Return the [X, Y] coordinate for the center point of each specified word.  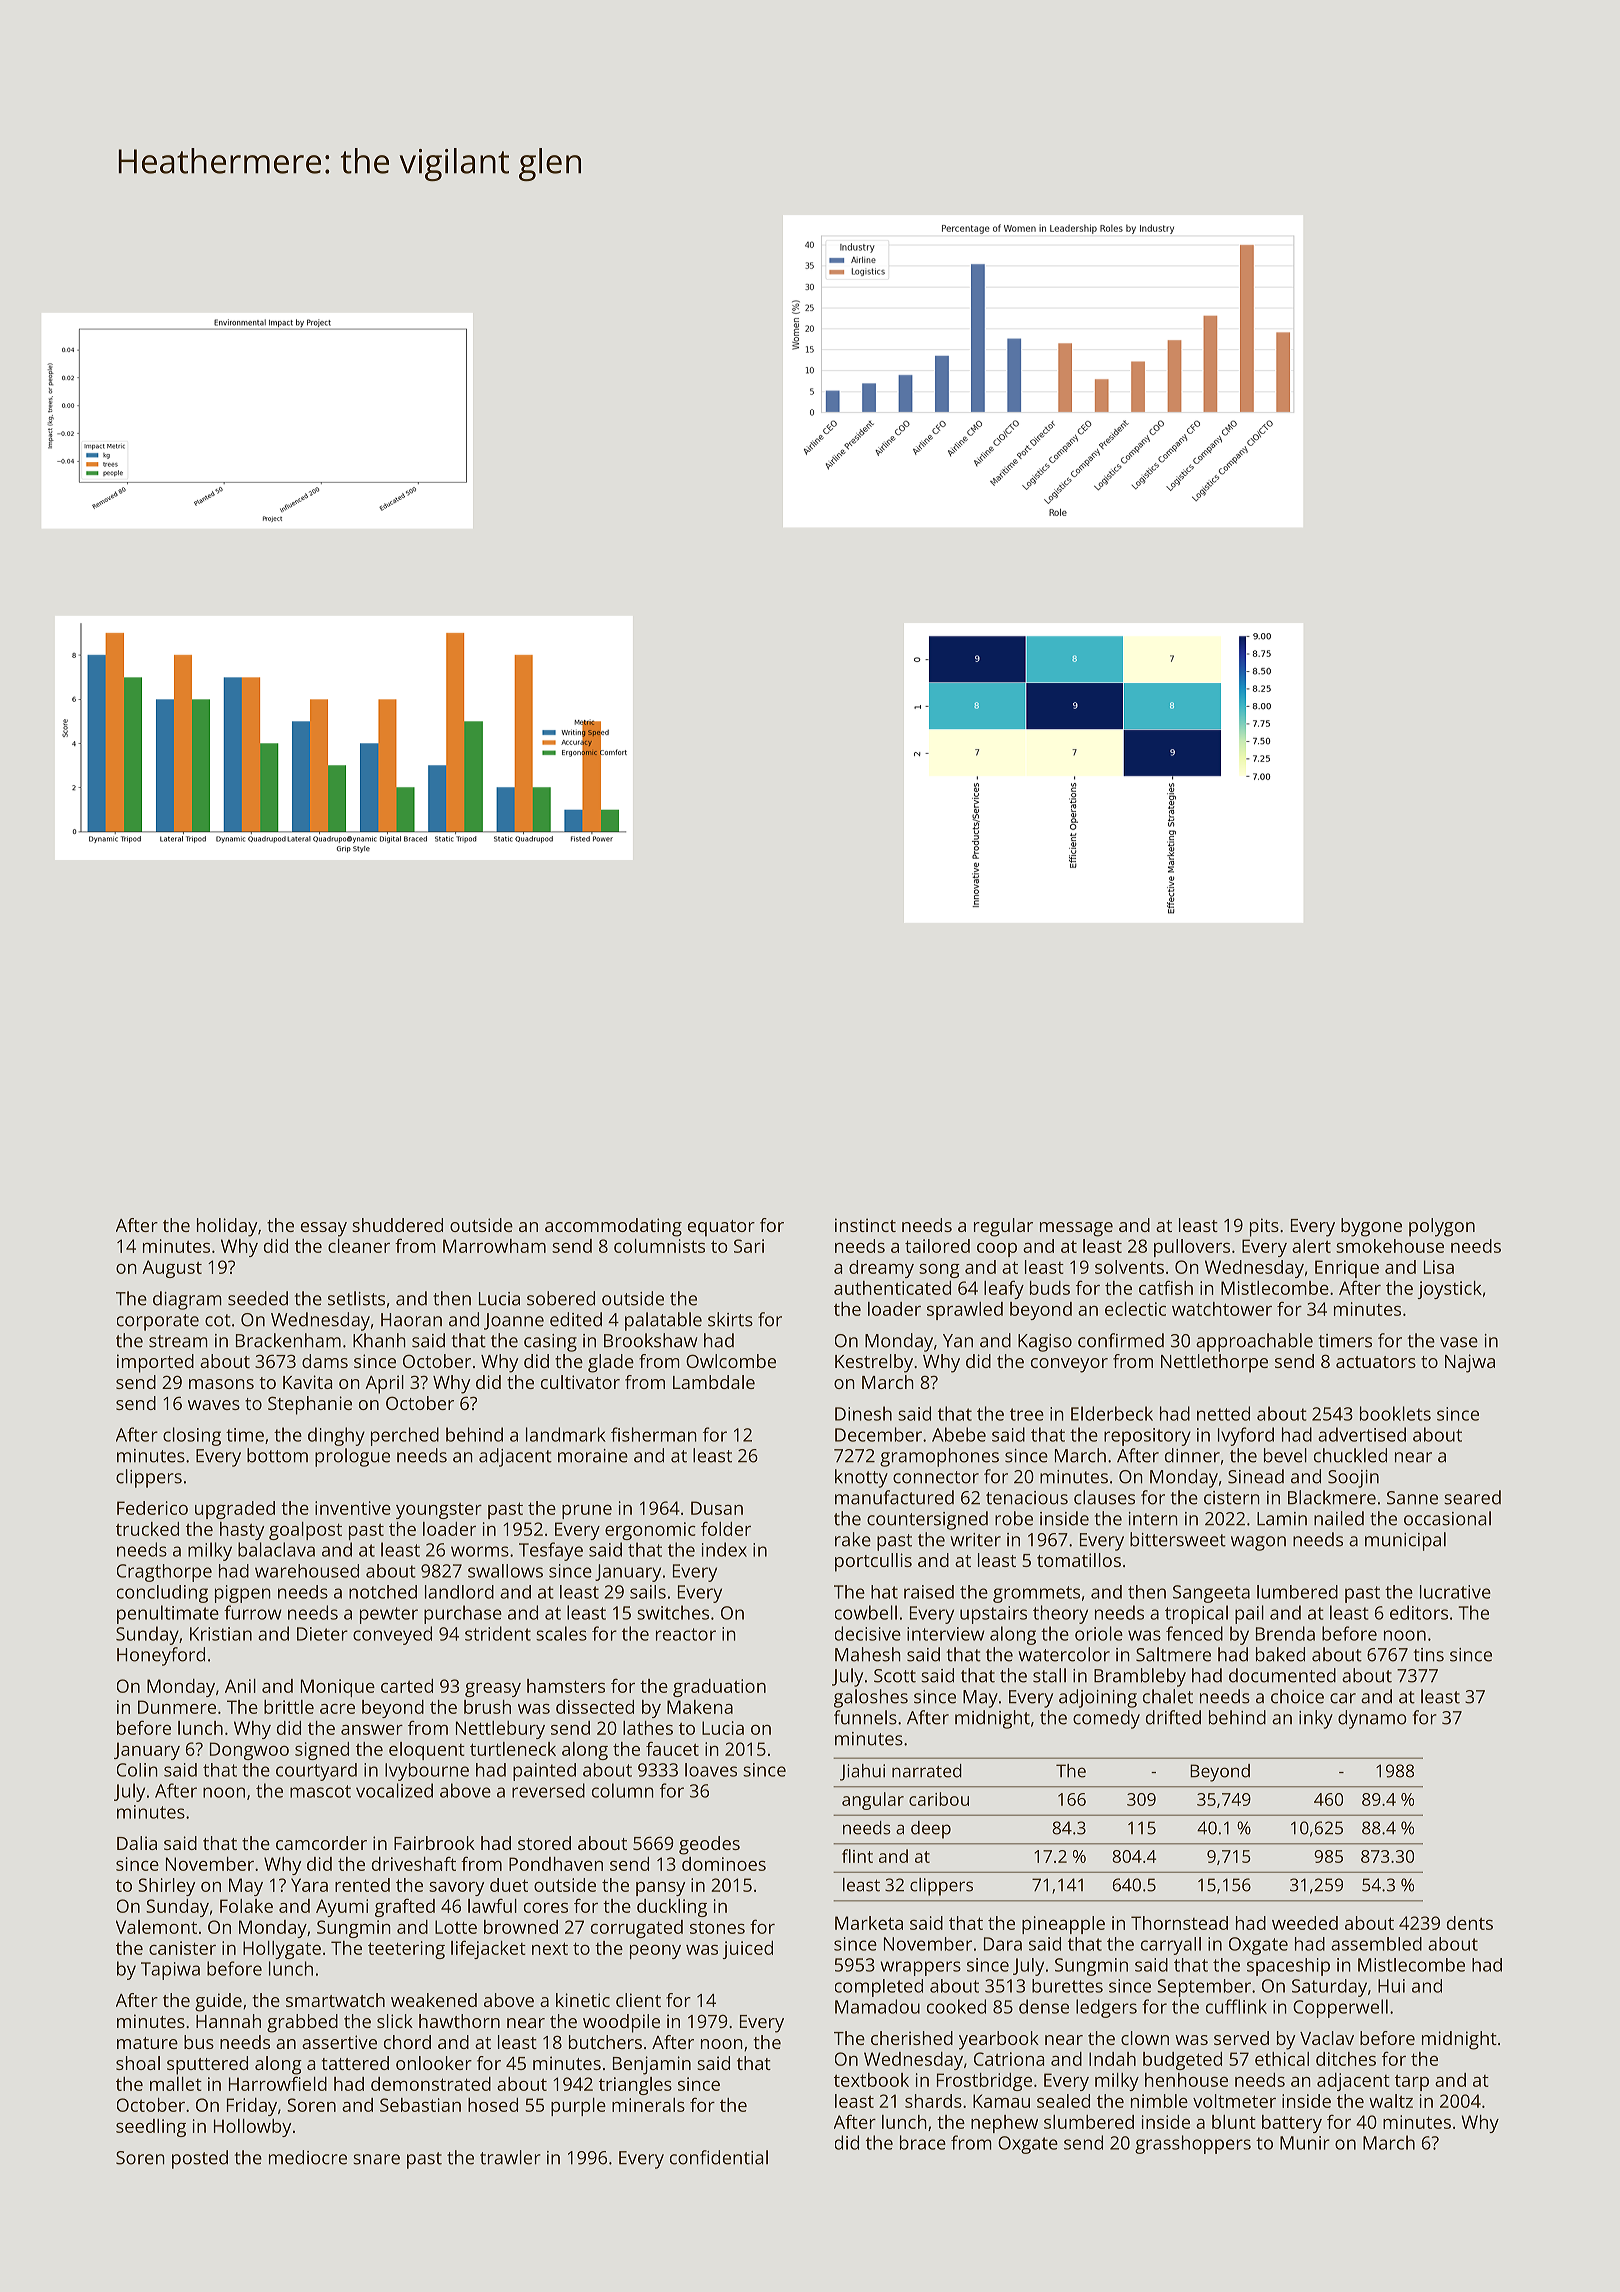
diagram [187, 1300]
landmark [566, 1434]
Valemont [156, 1927]
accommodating [613, 1227]
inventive [353, 1508]
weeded [1305, 1923]
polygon [1442, 1227]
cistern [1232, 1498]
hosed [493, 2105]
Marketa [869, 1923]
